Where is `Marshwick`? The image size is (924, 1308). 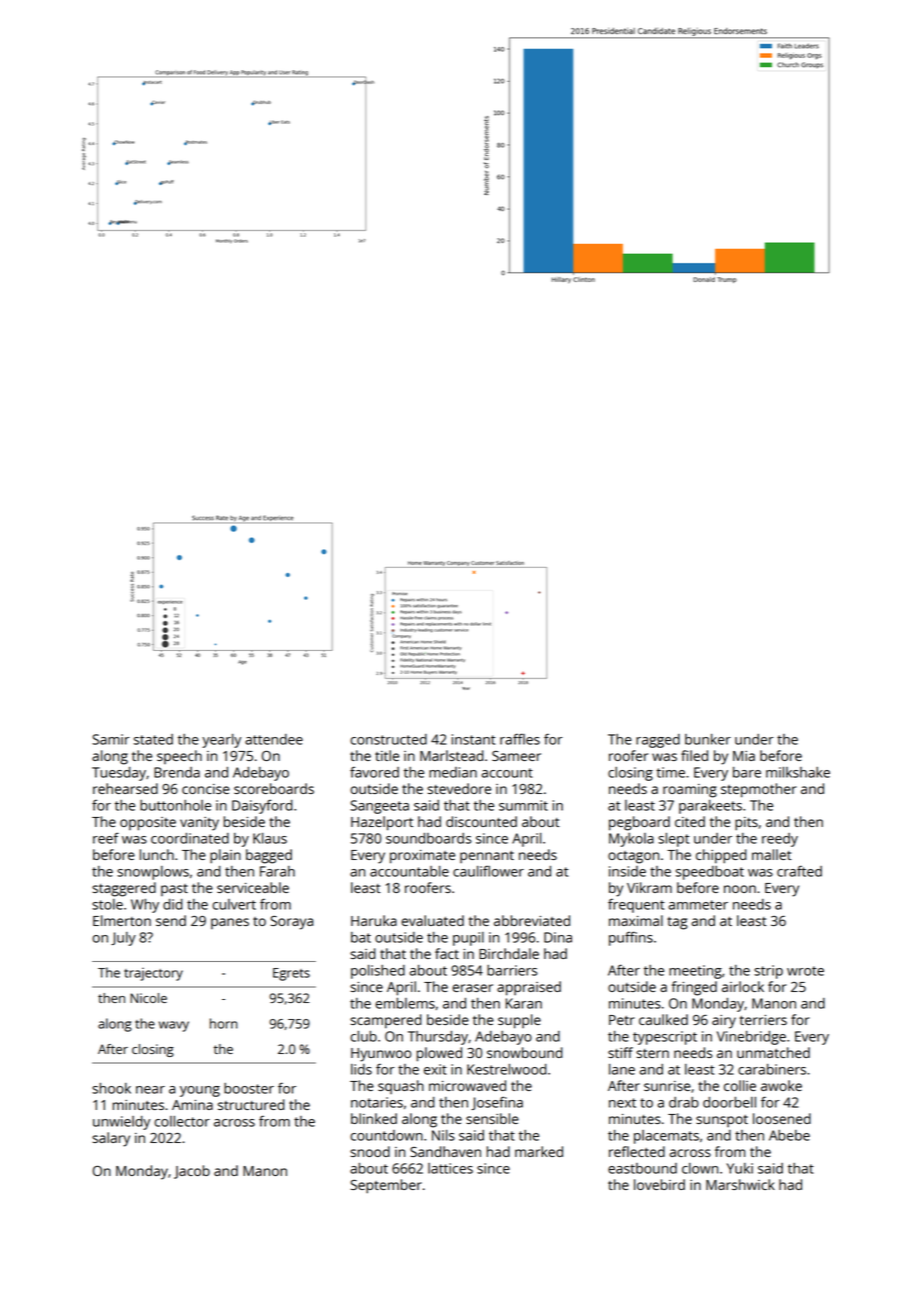 Marshwick is located at coordinates (740, 1184).
